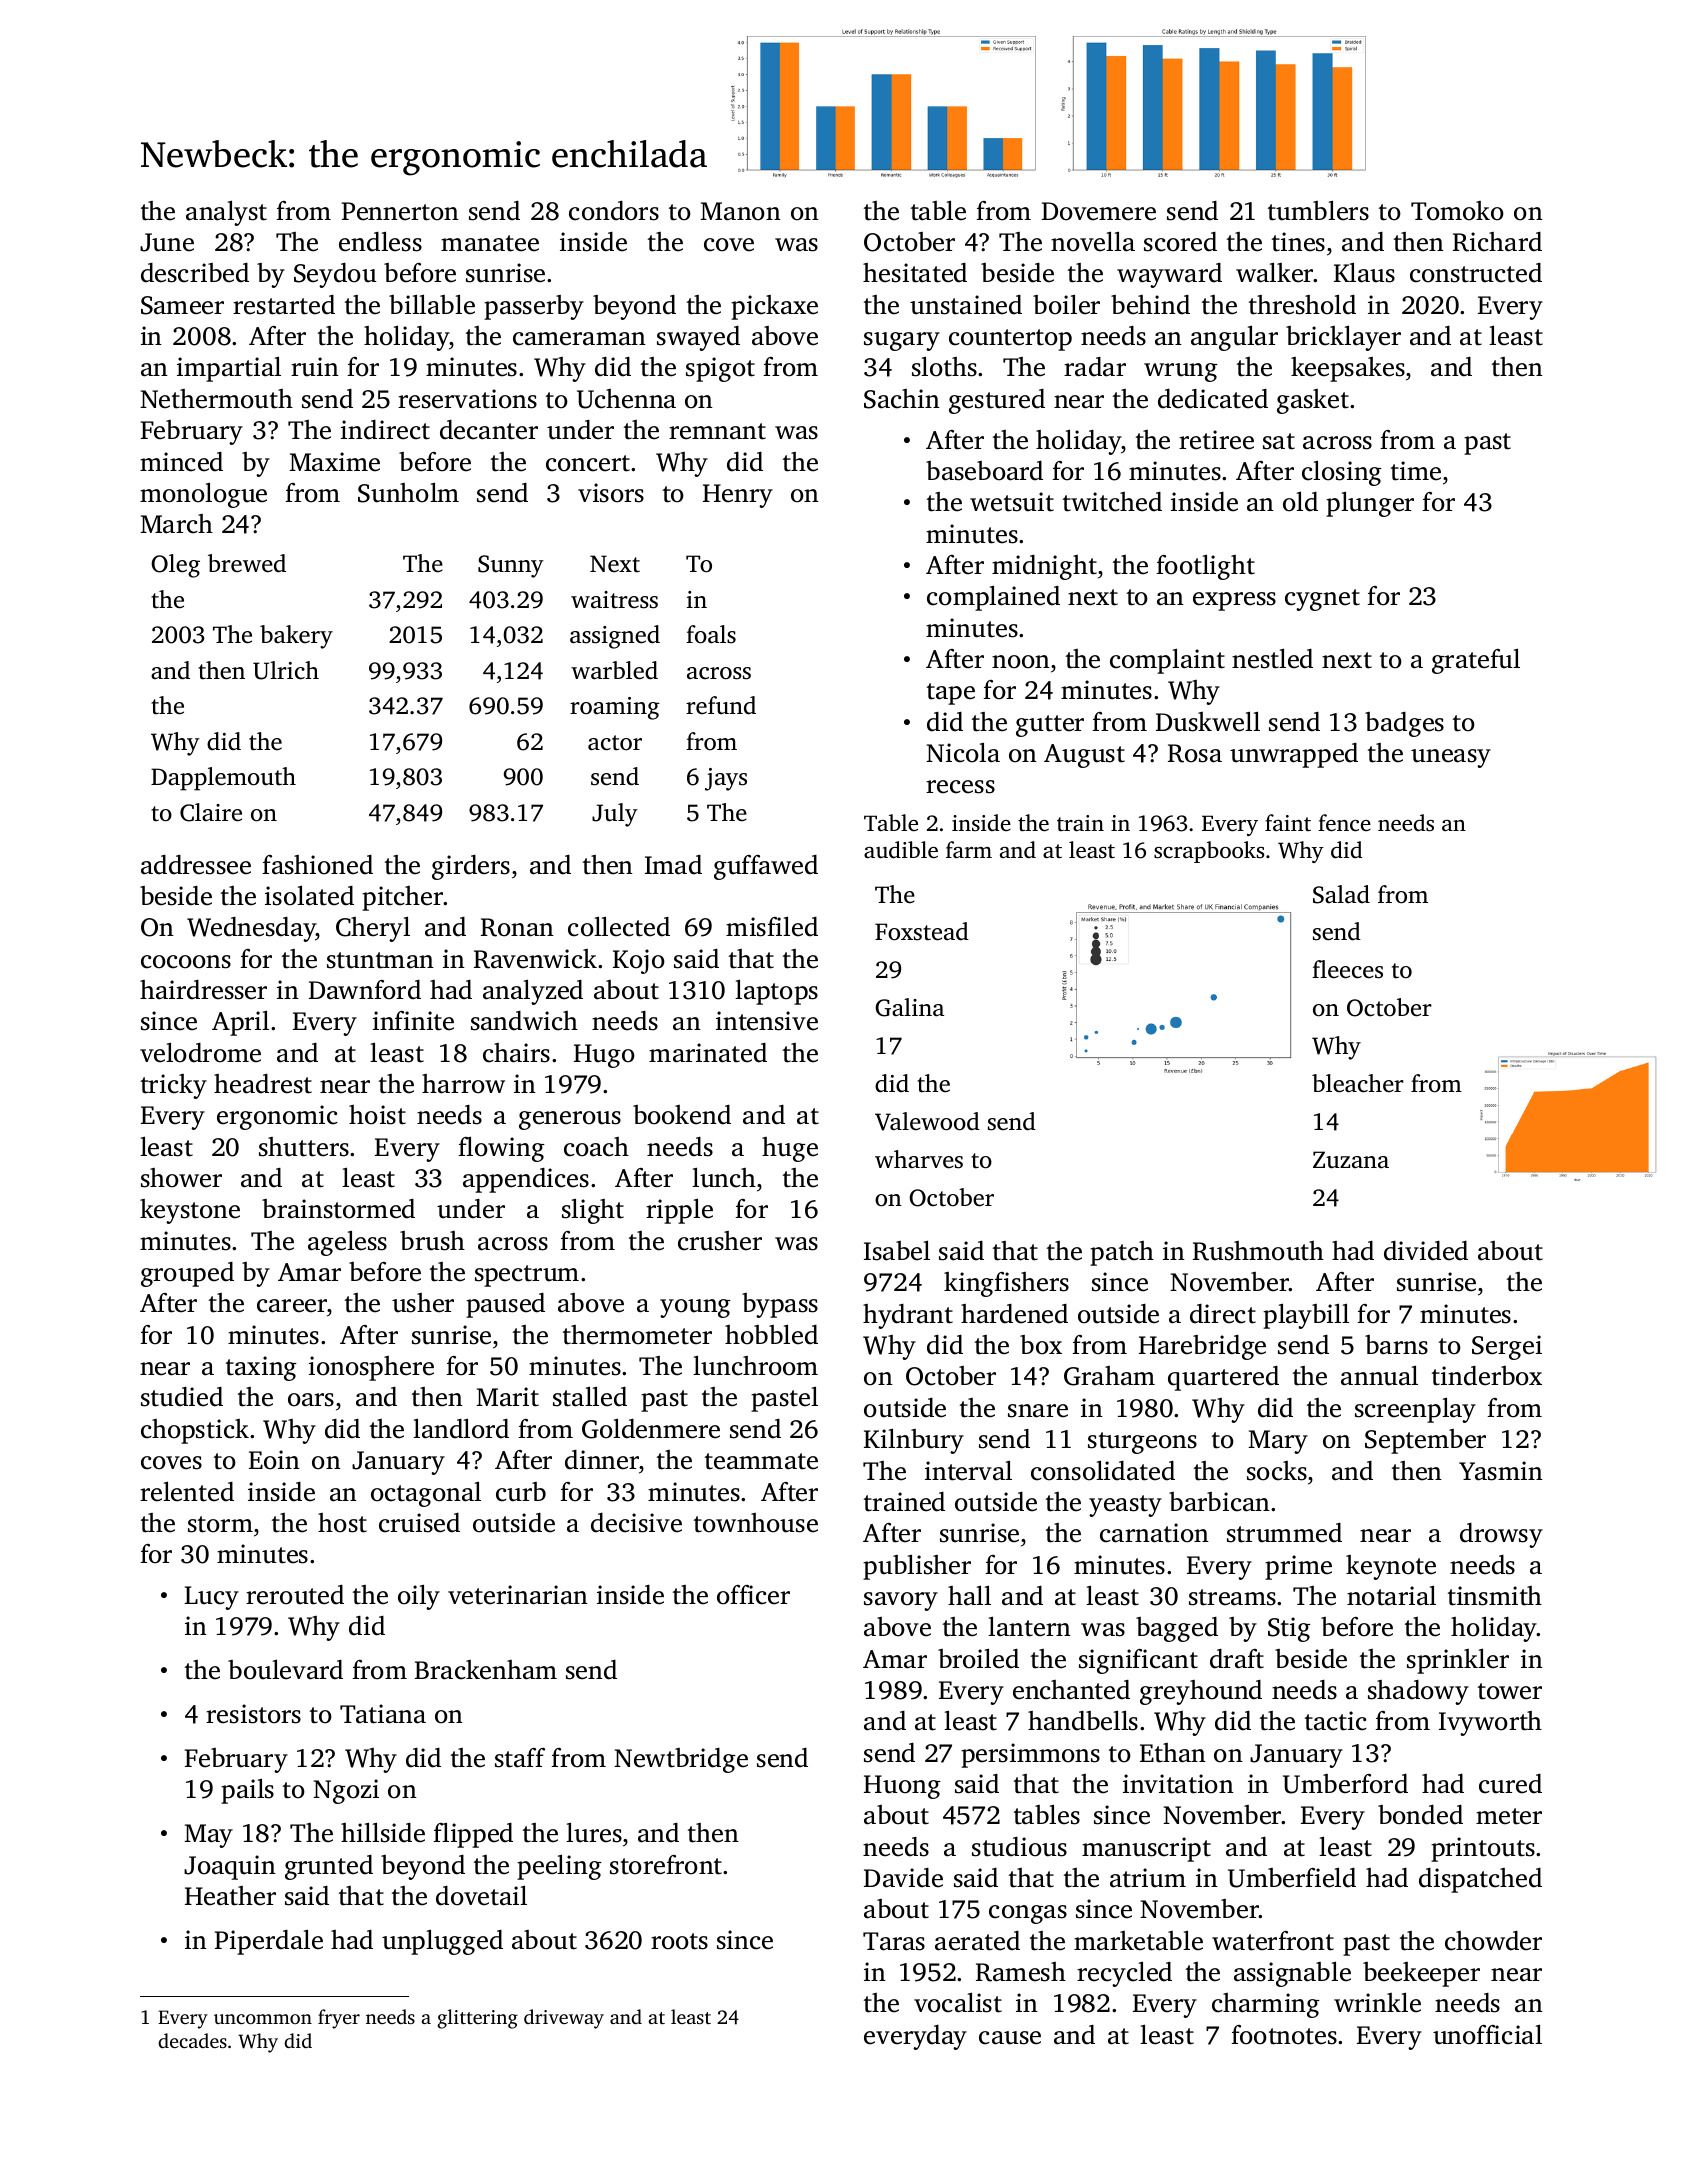  Describe the element at coordinates (432, 1241) in the screenshot. I see `brush` at that location.
